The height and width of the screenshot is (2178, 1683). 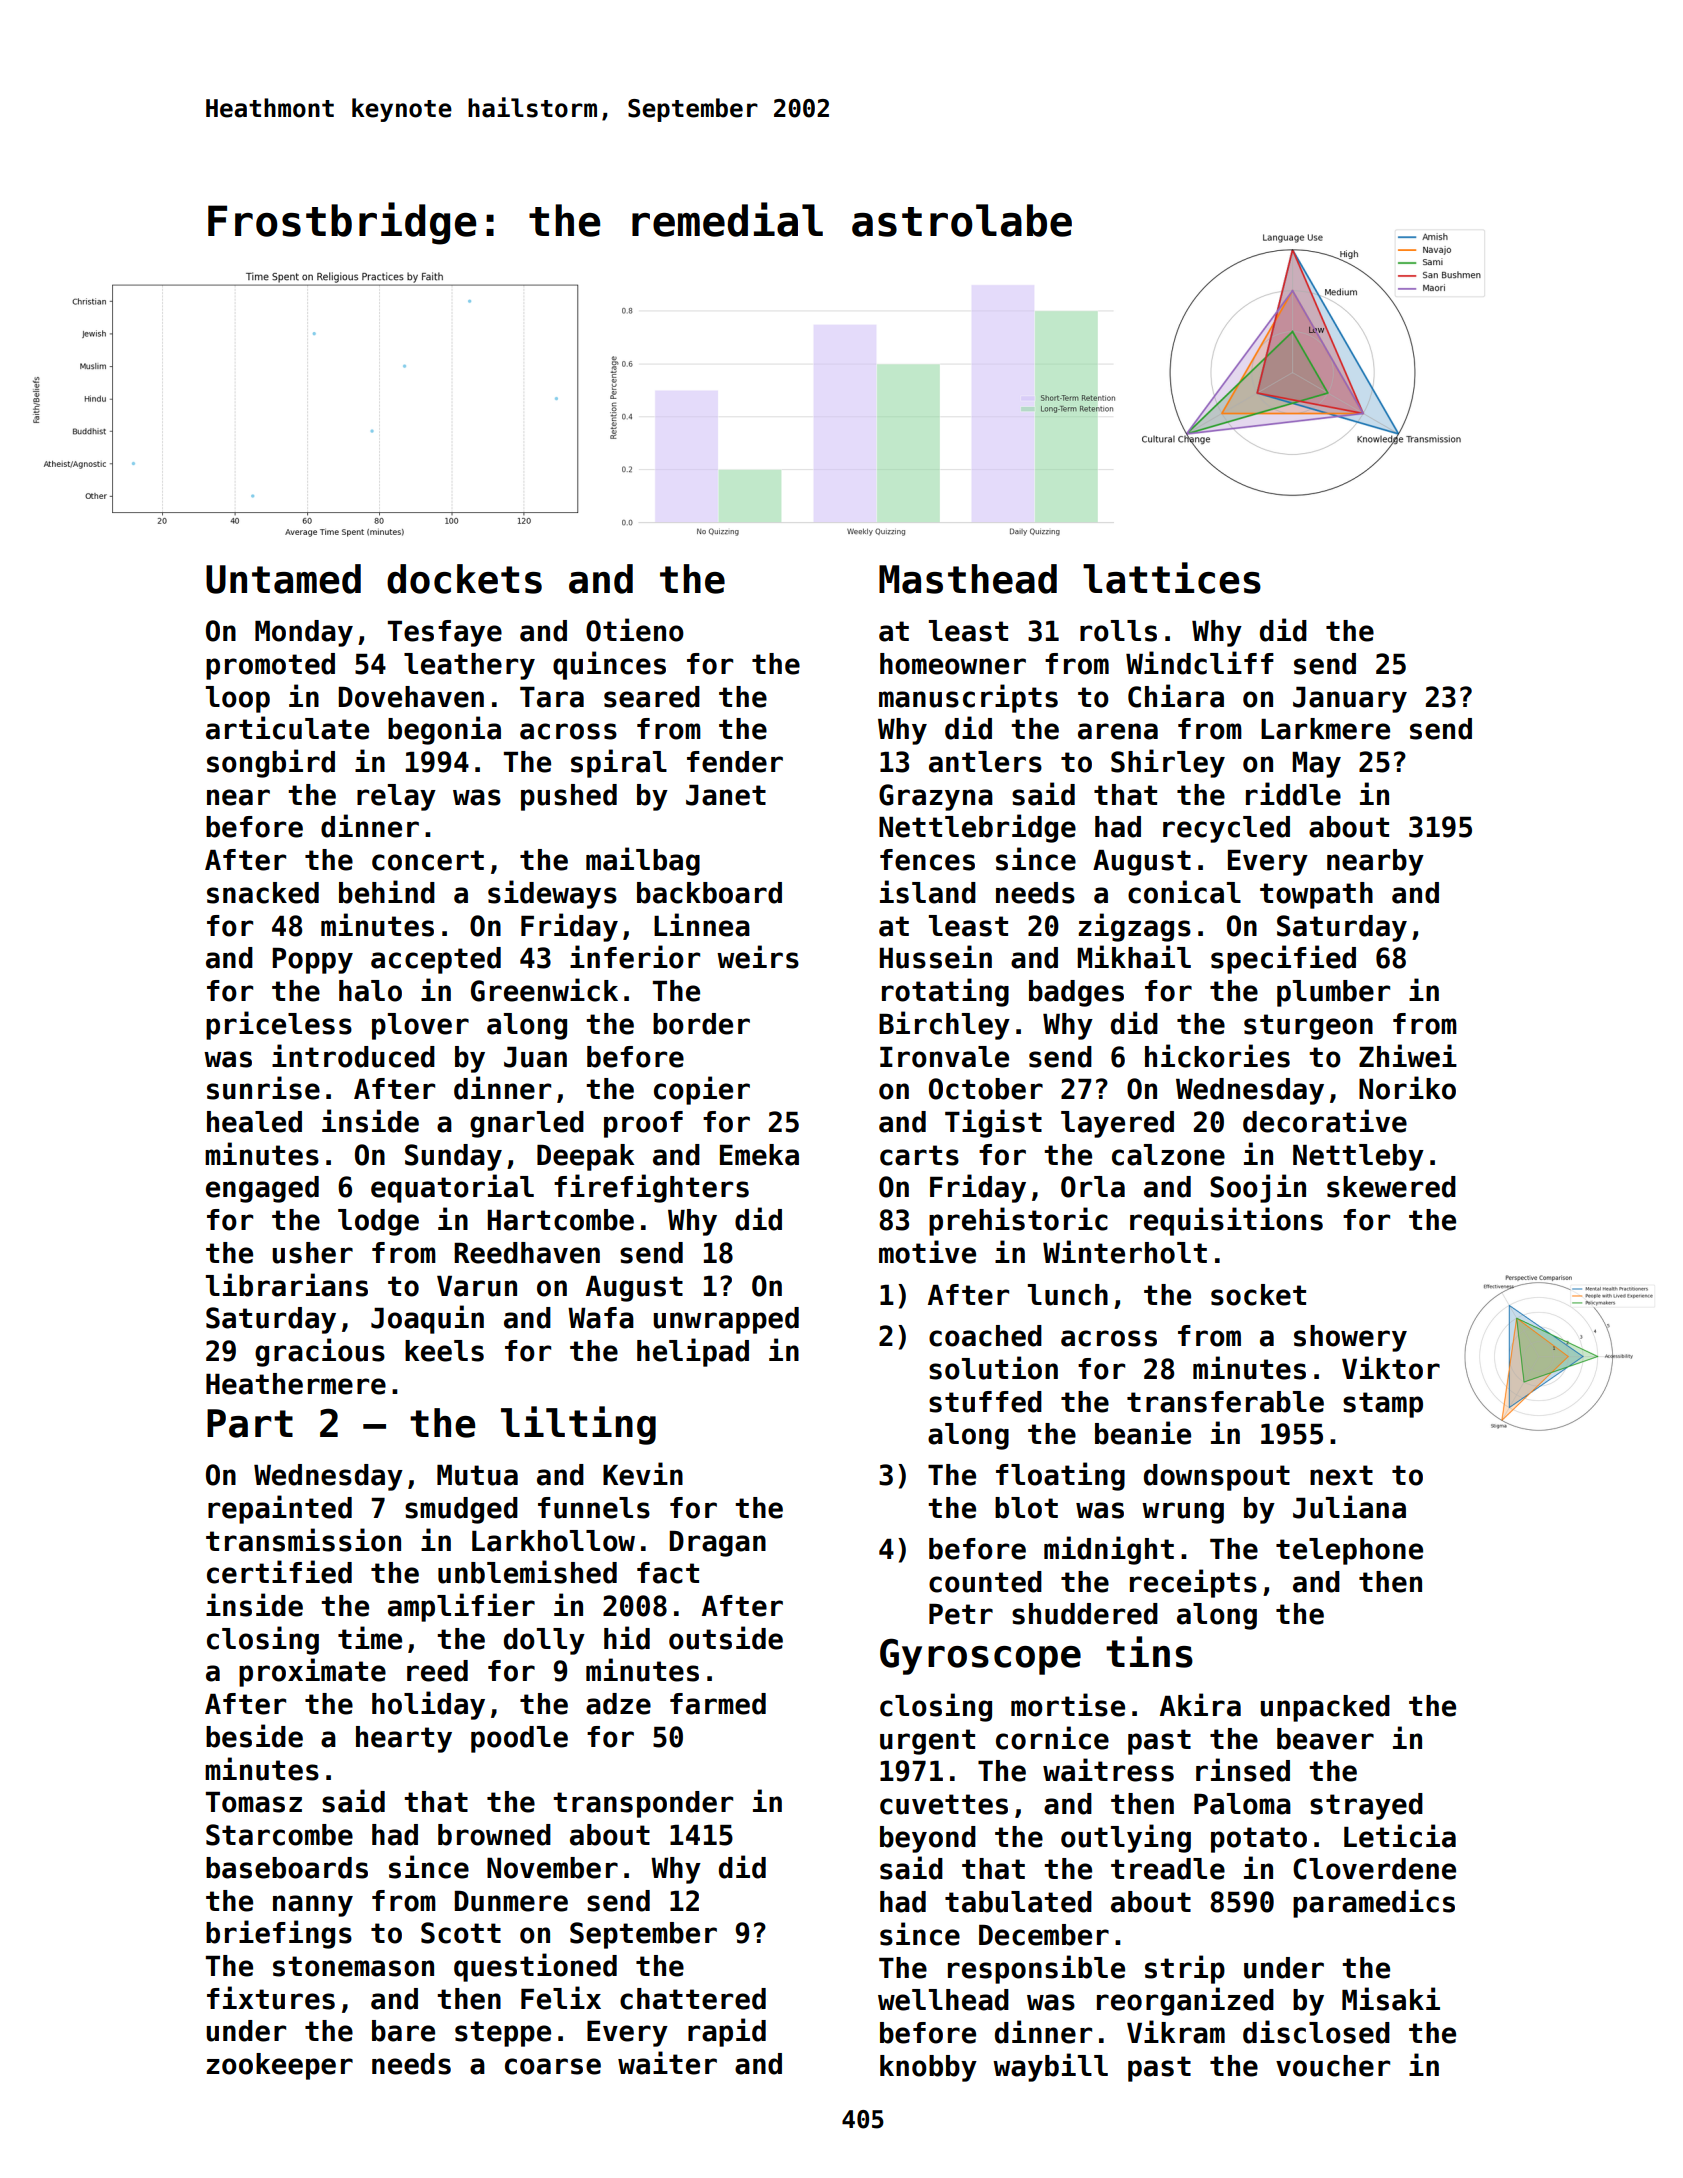 What do you see at coordinates (477, 1286) in the screenshot?
I see `Varun` at bounding box center [477, 1286].
